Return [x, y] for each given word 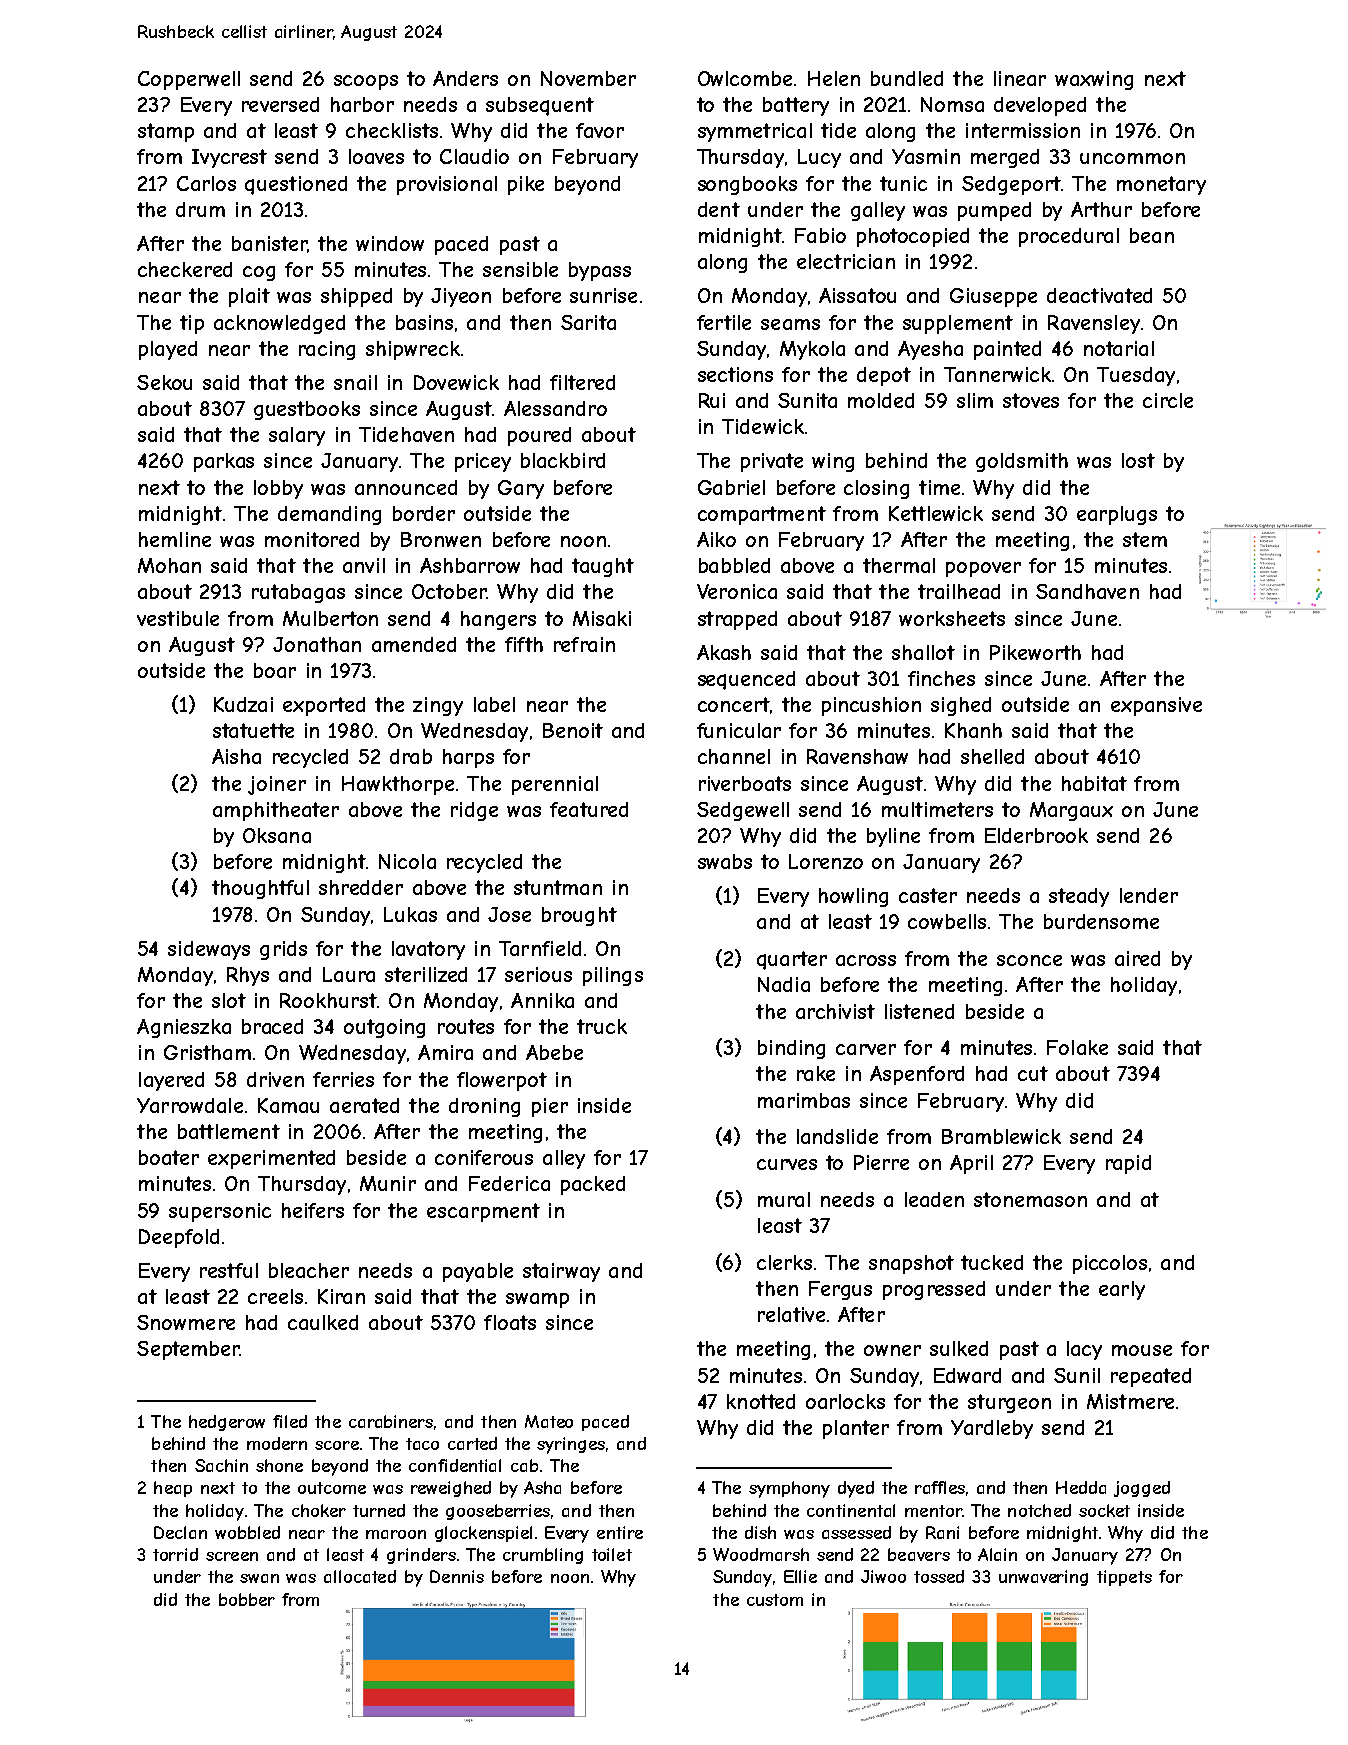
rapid [1128, 1164]
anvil [364, 565]
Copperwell [189, 80]
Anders [465, 78]
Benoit [573, 730]
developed [1040, 106]
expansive [1156, 706]
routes [466, 1026]
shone [279, 1465]
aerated [364, 1105]
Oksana [277, 835]
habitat [1094, 783]
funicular [739, 730]
